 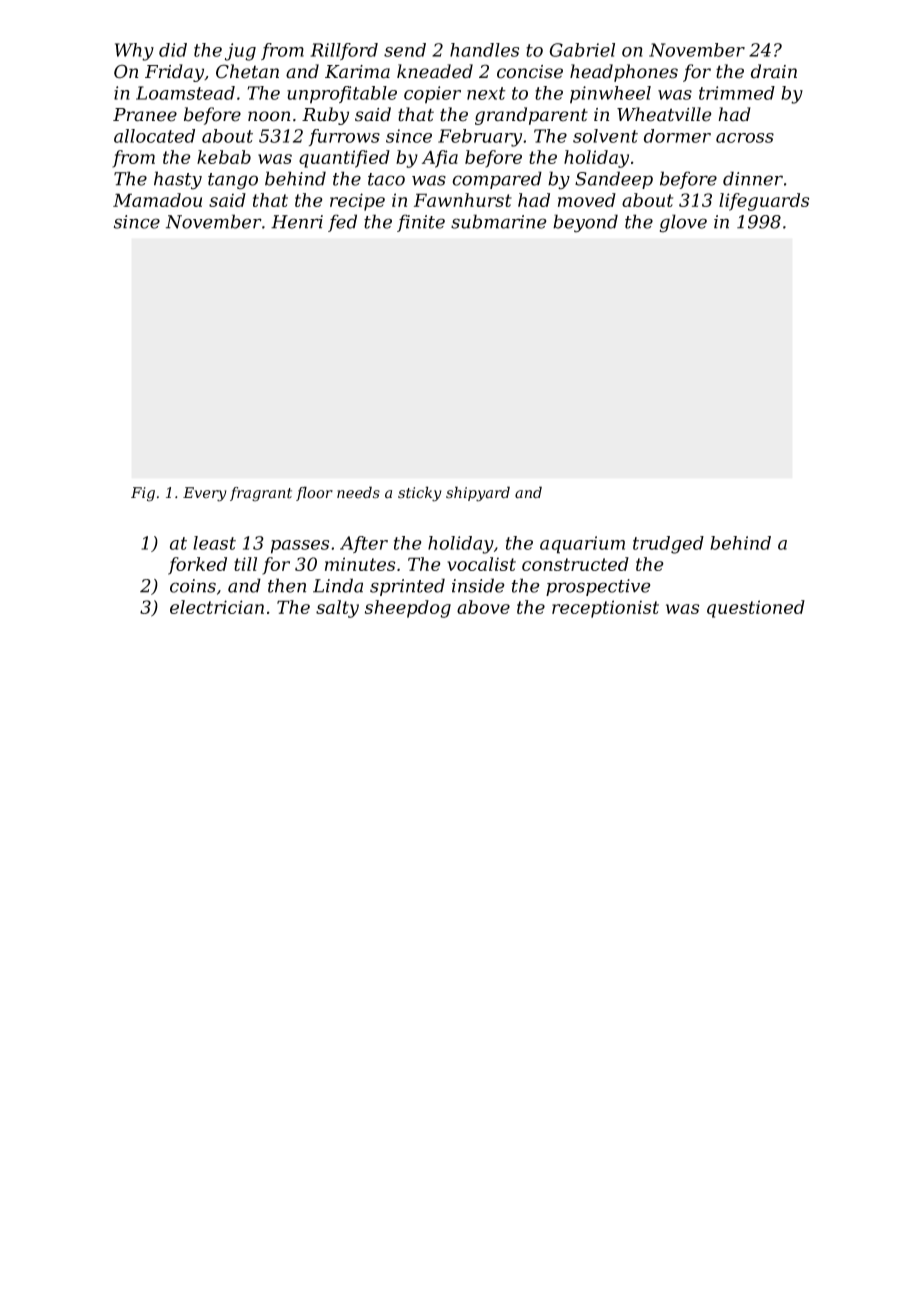 What do you see at coordinates (173, 50) in the document?
I see `did` at bounding box center [173, 50].
